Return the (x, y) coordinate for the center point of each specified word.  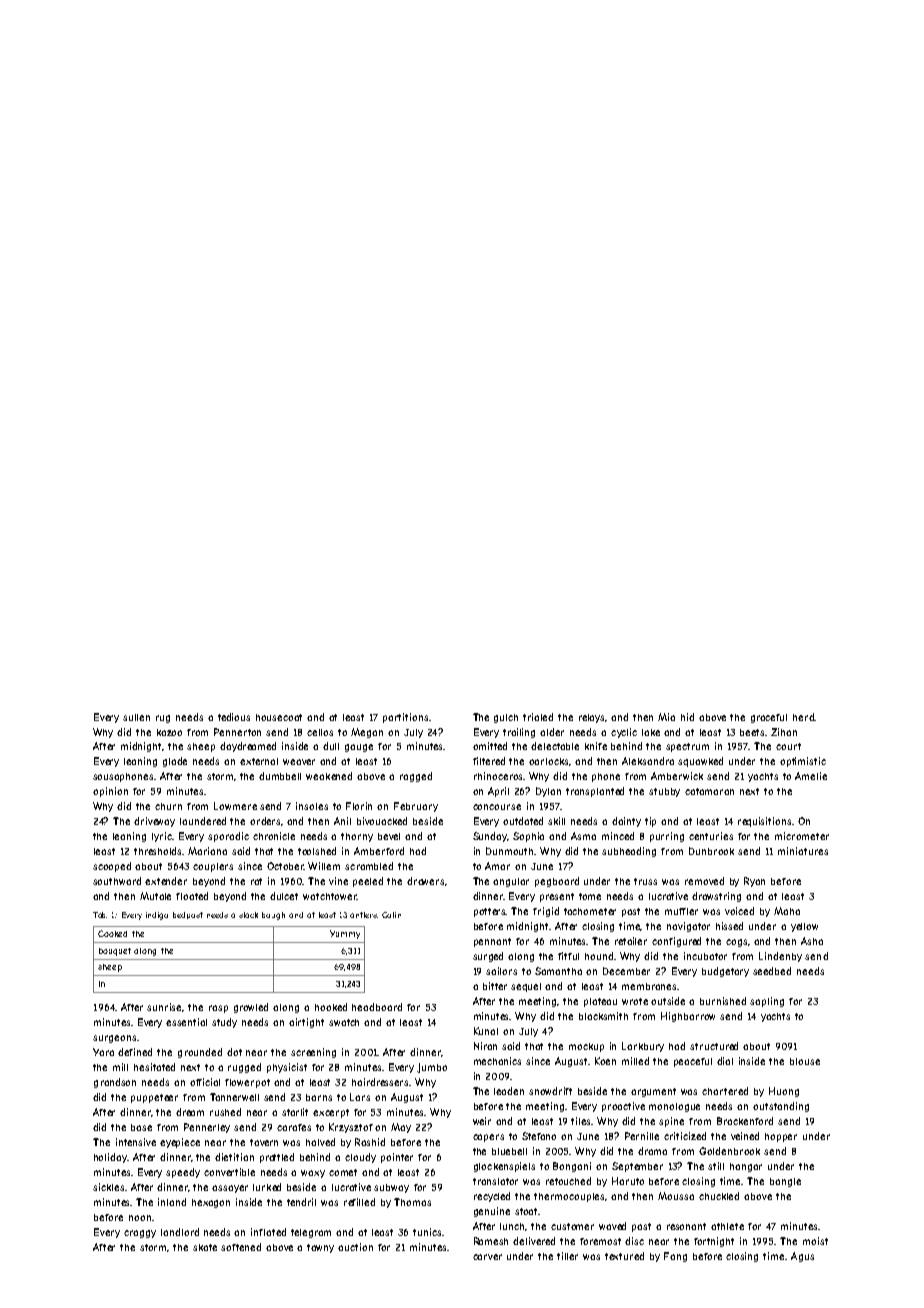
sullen (136, 717)
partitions (405, 718)
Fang (675, 1257)
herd (803, 717)
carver (487, 1257)
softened (241, 1247)
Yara (103, 1052)
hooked (331, 1007)
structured (714, 1046)
